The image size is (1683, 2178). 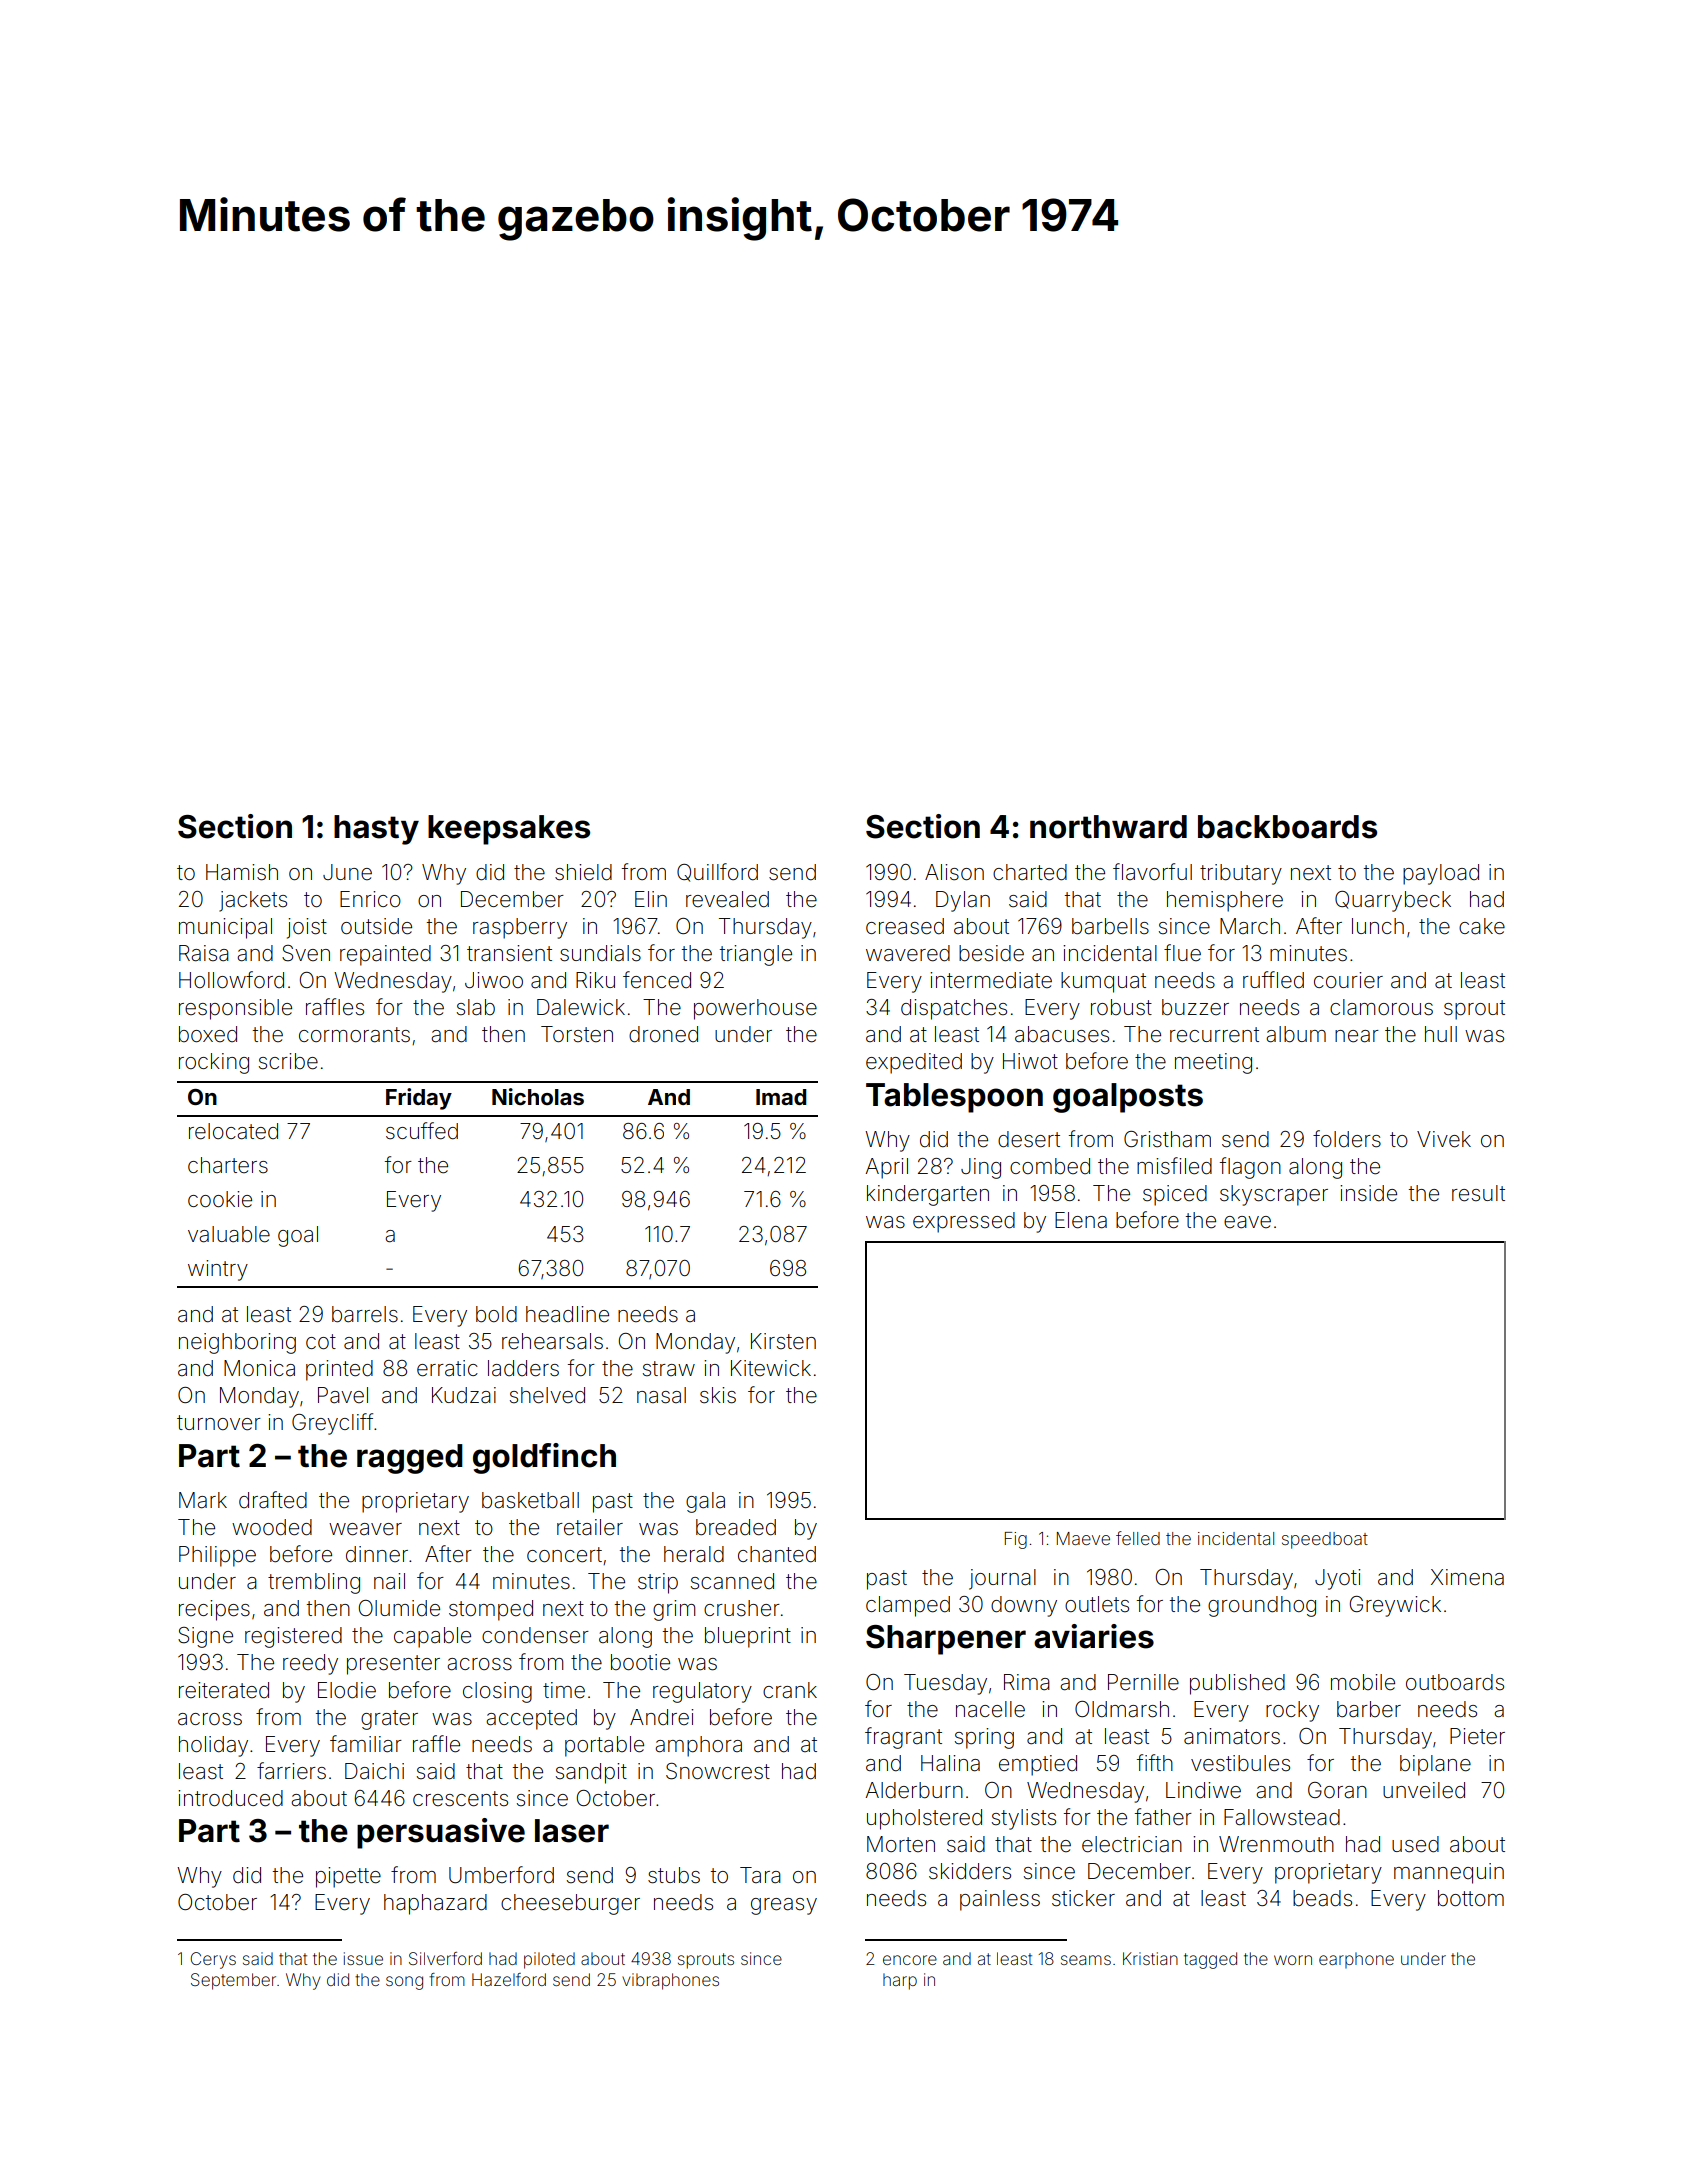 What do you see at coordinates (674, 1875) in the document?
I see `stubs` at bounding box center [674, 1875].
